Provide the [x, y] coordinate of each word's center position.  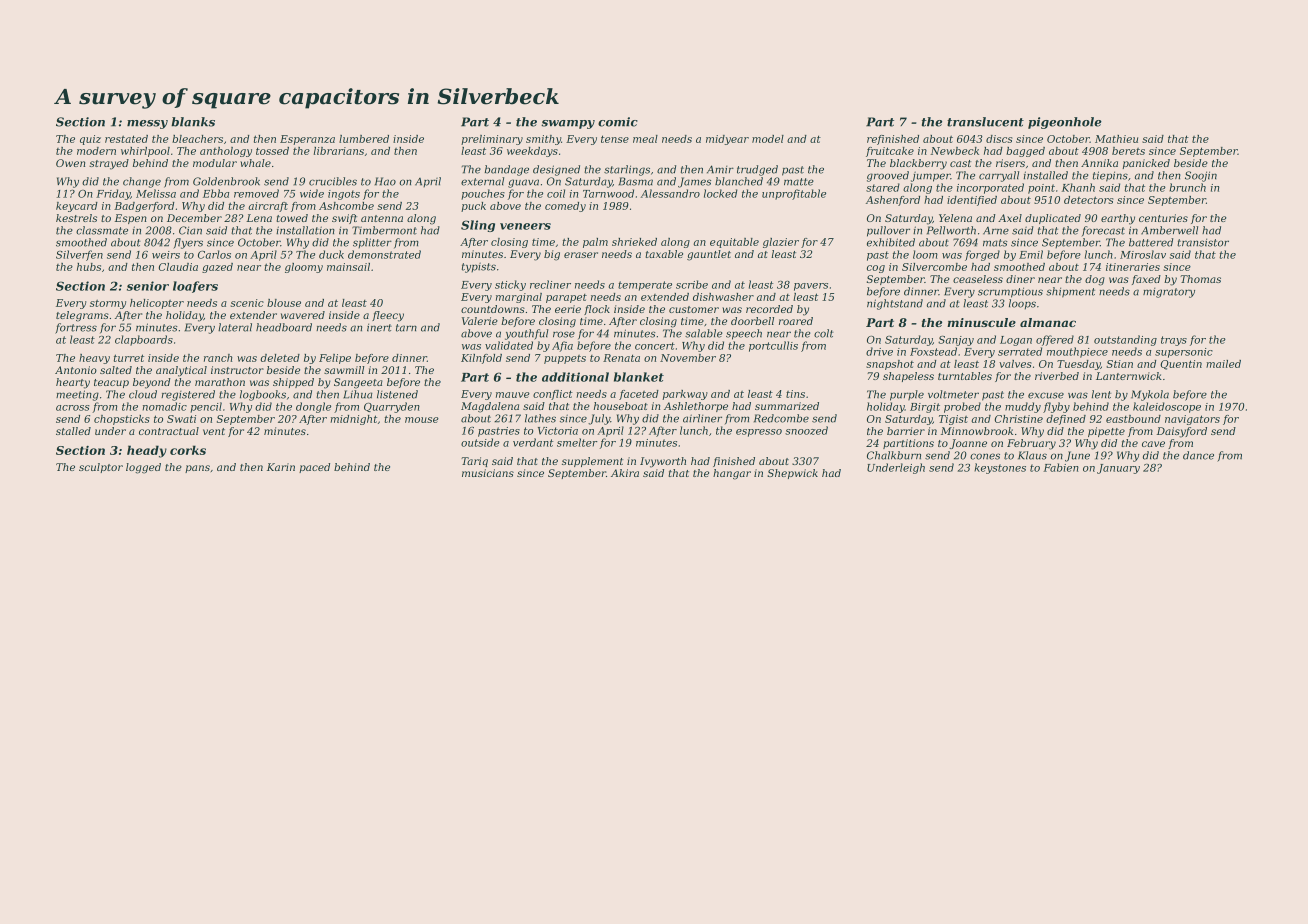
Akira [625, 473]
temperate [645, 286]
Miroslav [1143, 254]
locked [721, 193]
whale [255, 163]
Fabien [1061, 467]
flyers [188, 243]
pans [197, 469]
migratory [1169, 293]
